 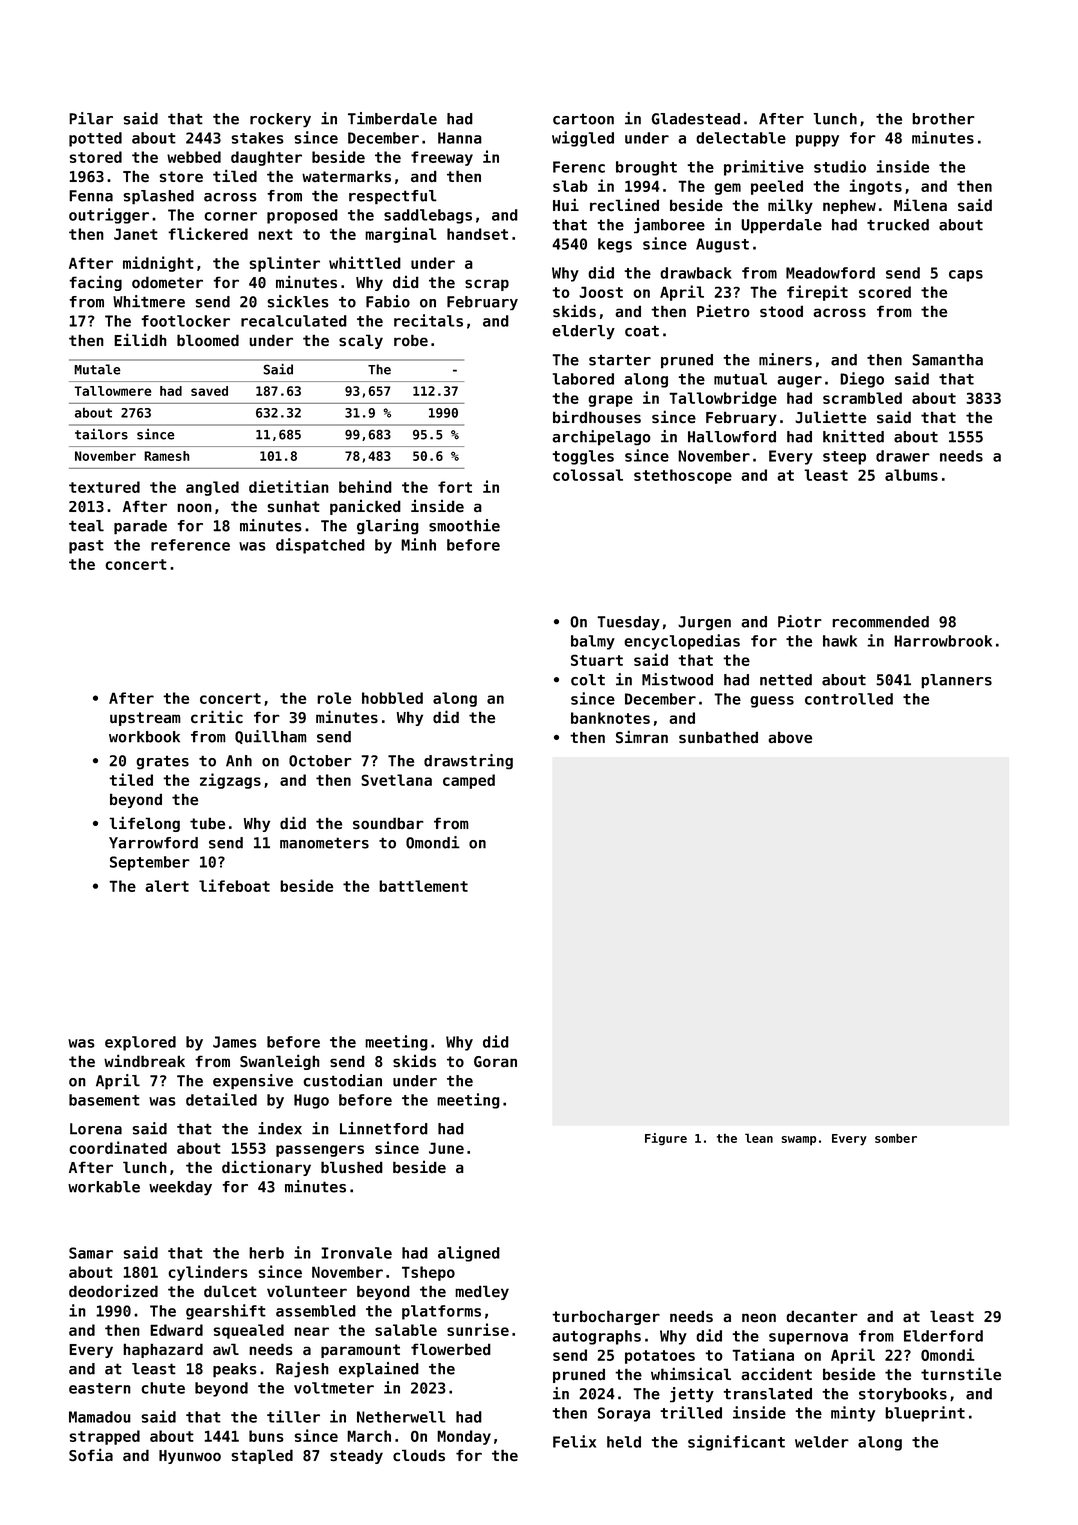 What do you see at coordinates (817, 141) in the page?
I see `puppy` at bounding box center [817, 141].
